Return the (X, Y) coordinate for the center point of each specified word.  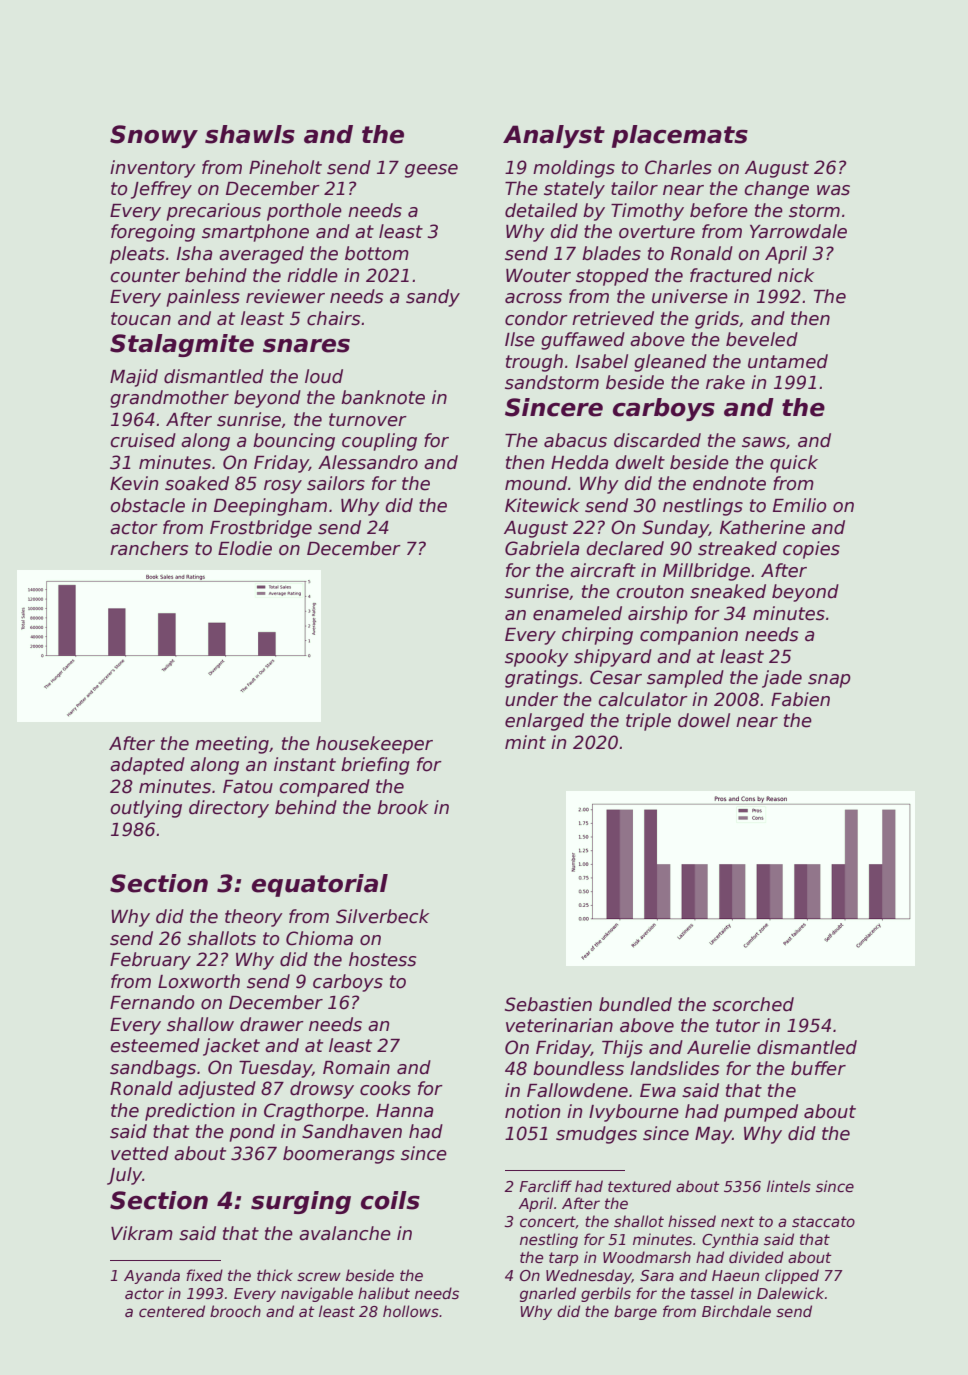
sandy (433, 298)
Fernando (152, 1002)
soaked (197, 483)
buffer (818, 1068)
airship (658, 615)
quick (794, 464)
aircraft (603, 570)
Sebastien (548, 1004)
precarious (213, 212)
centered (172, 1311)
